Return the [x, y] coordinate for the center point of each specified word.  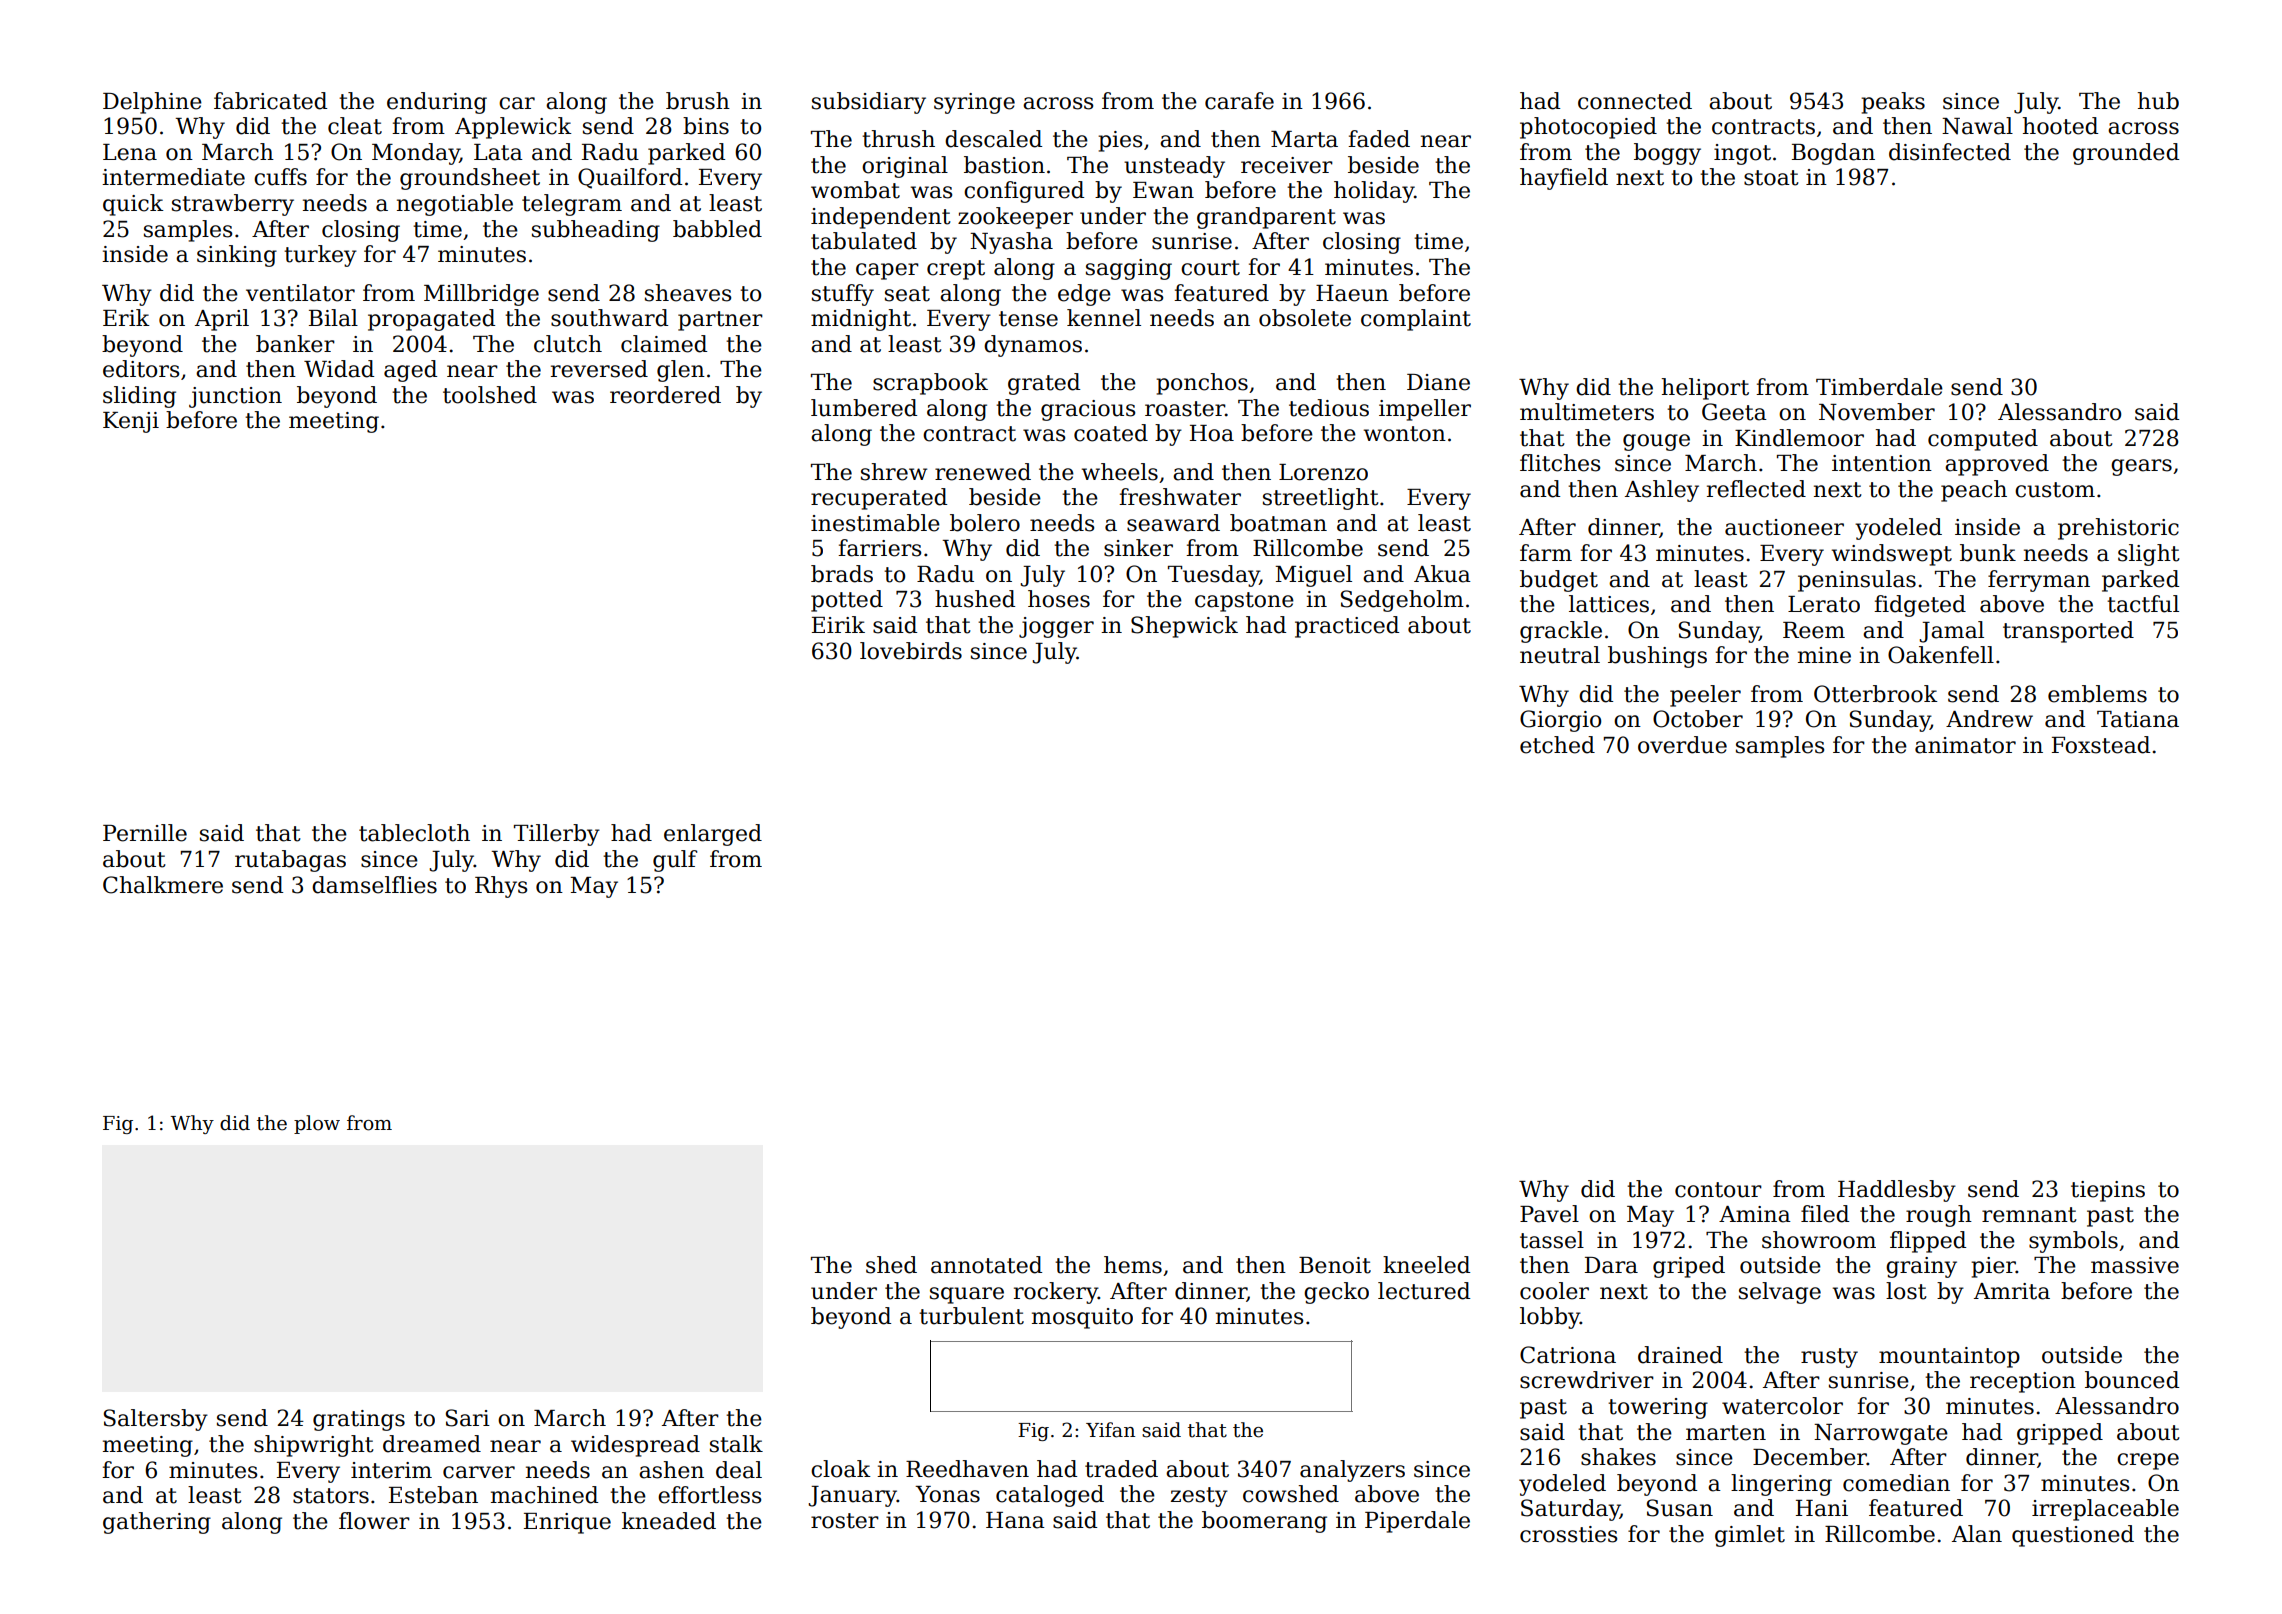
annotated [986, 1265]
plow [317, 1124]
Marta [1304, 139]
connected [1635, 101]
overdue [1682, 745]
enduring [437, 103]
